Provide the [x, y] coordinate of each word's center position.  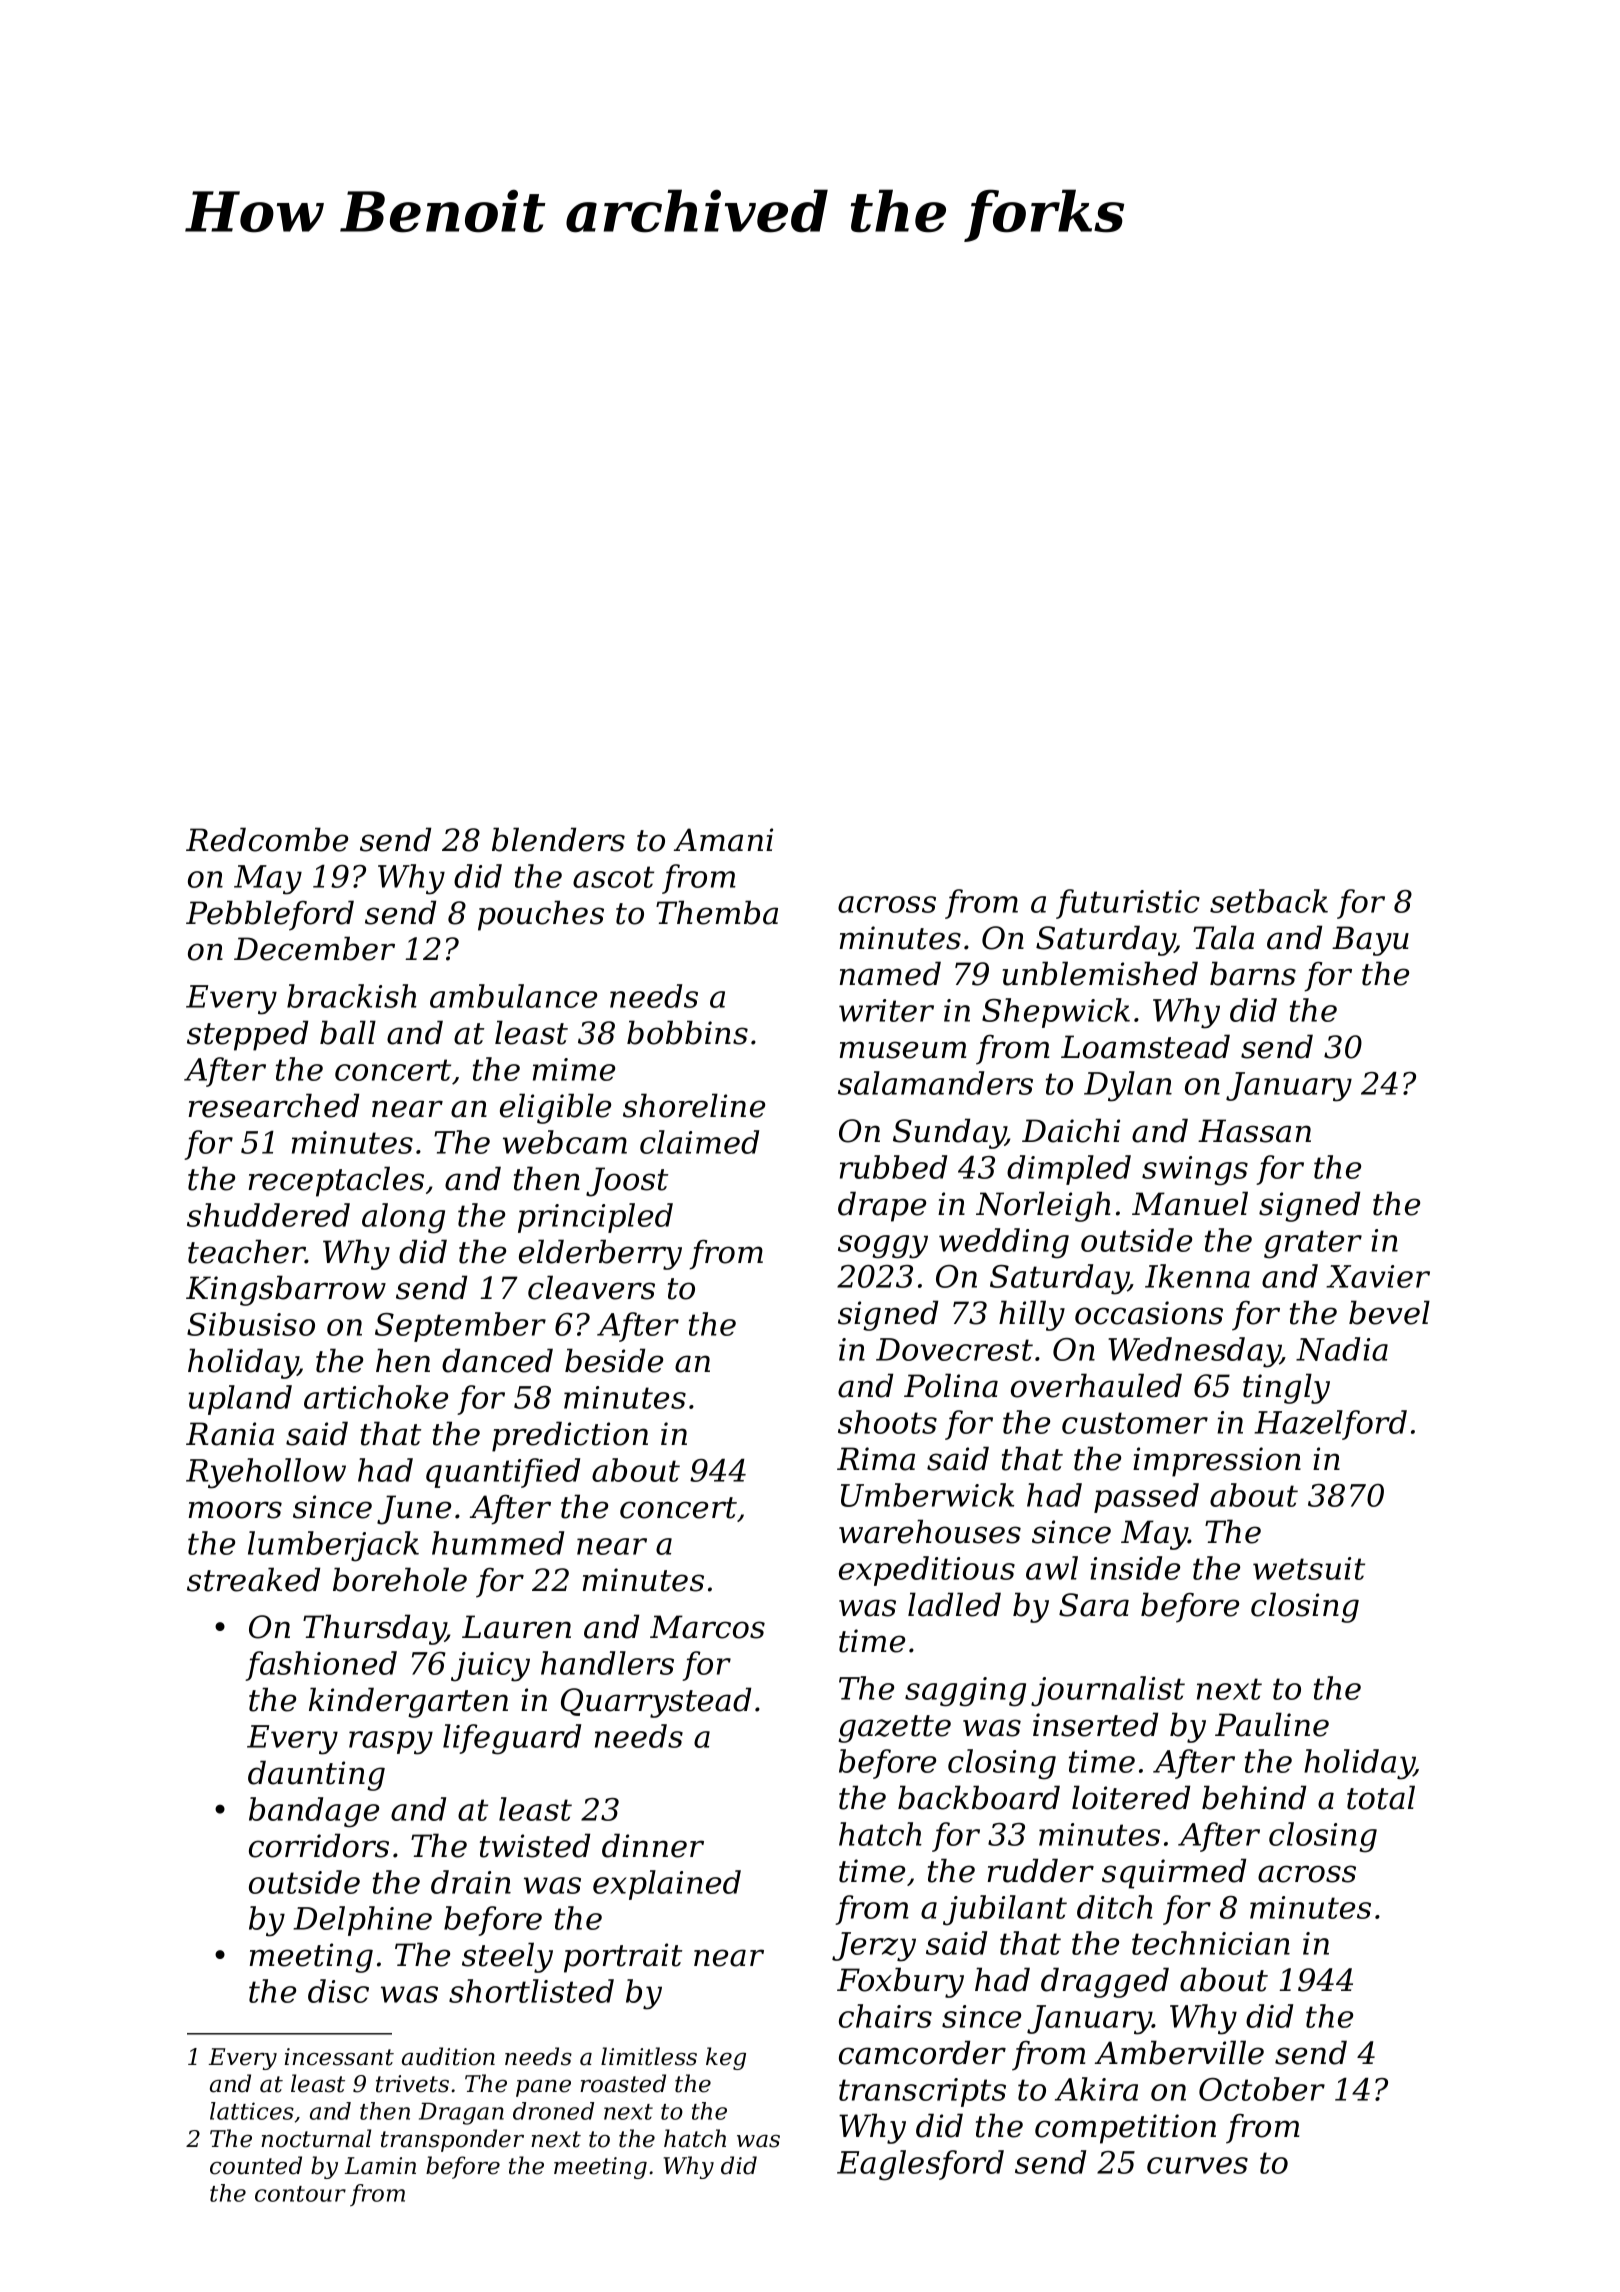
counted [256, 2165]
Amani [723, 840]
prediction [570, 1436]
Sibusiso [251, 1324]
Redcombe [267, 839]
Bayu [1370, 941]
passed [1146, 1498]
